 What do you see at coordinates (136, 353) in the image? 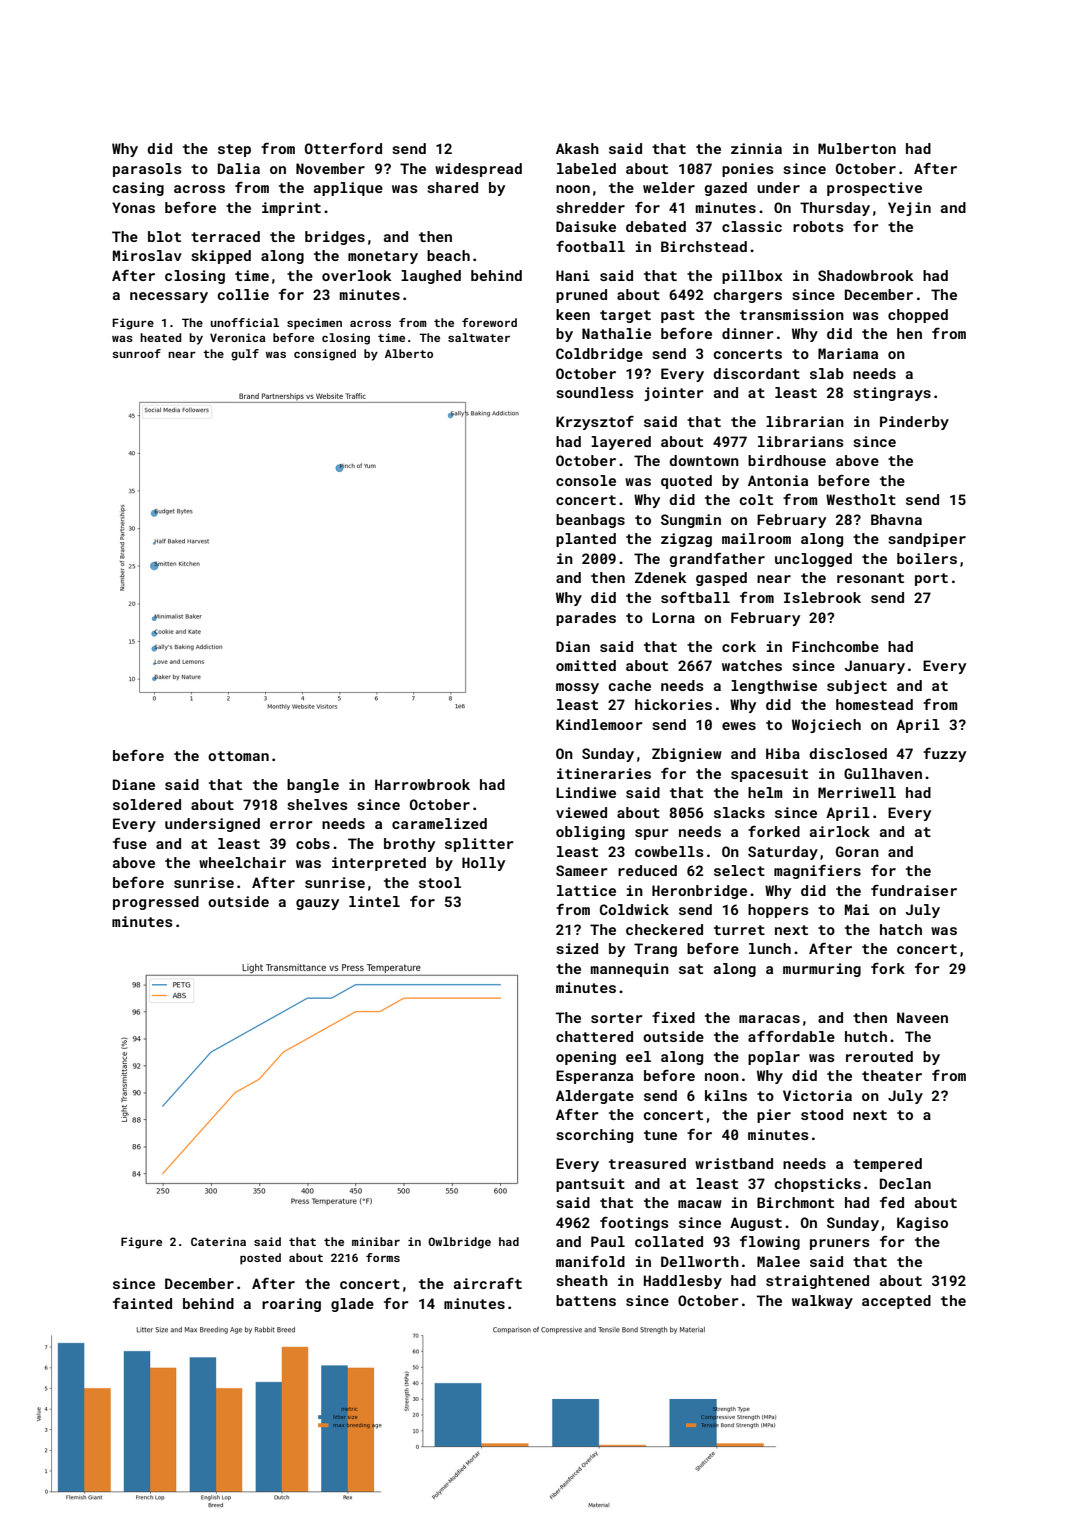
I see `sunroof` at bounding box center [136, 353].
